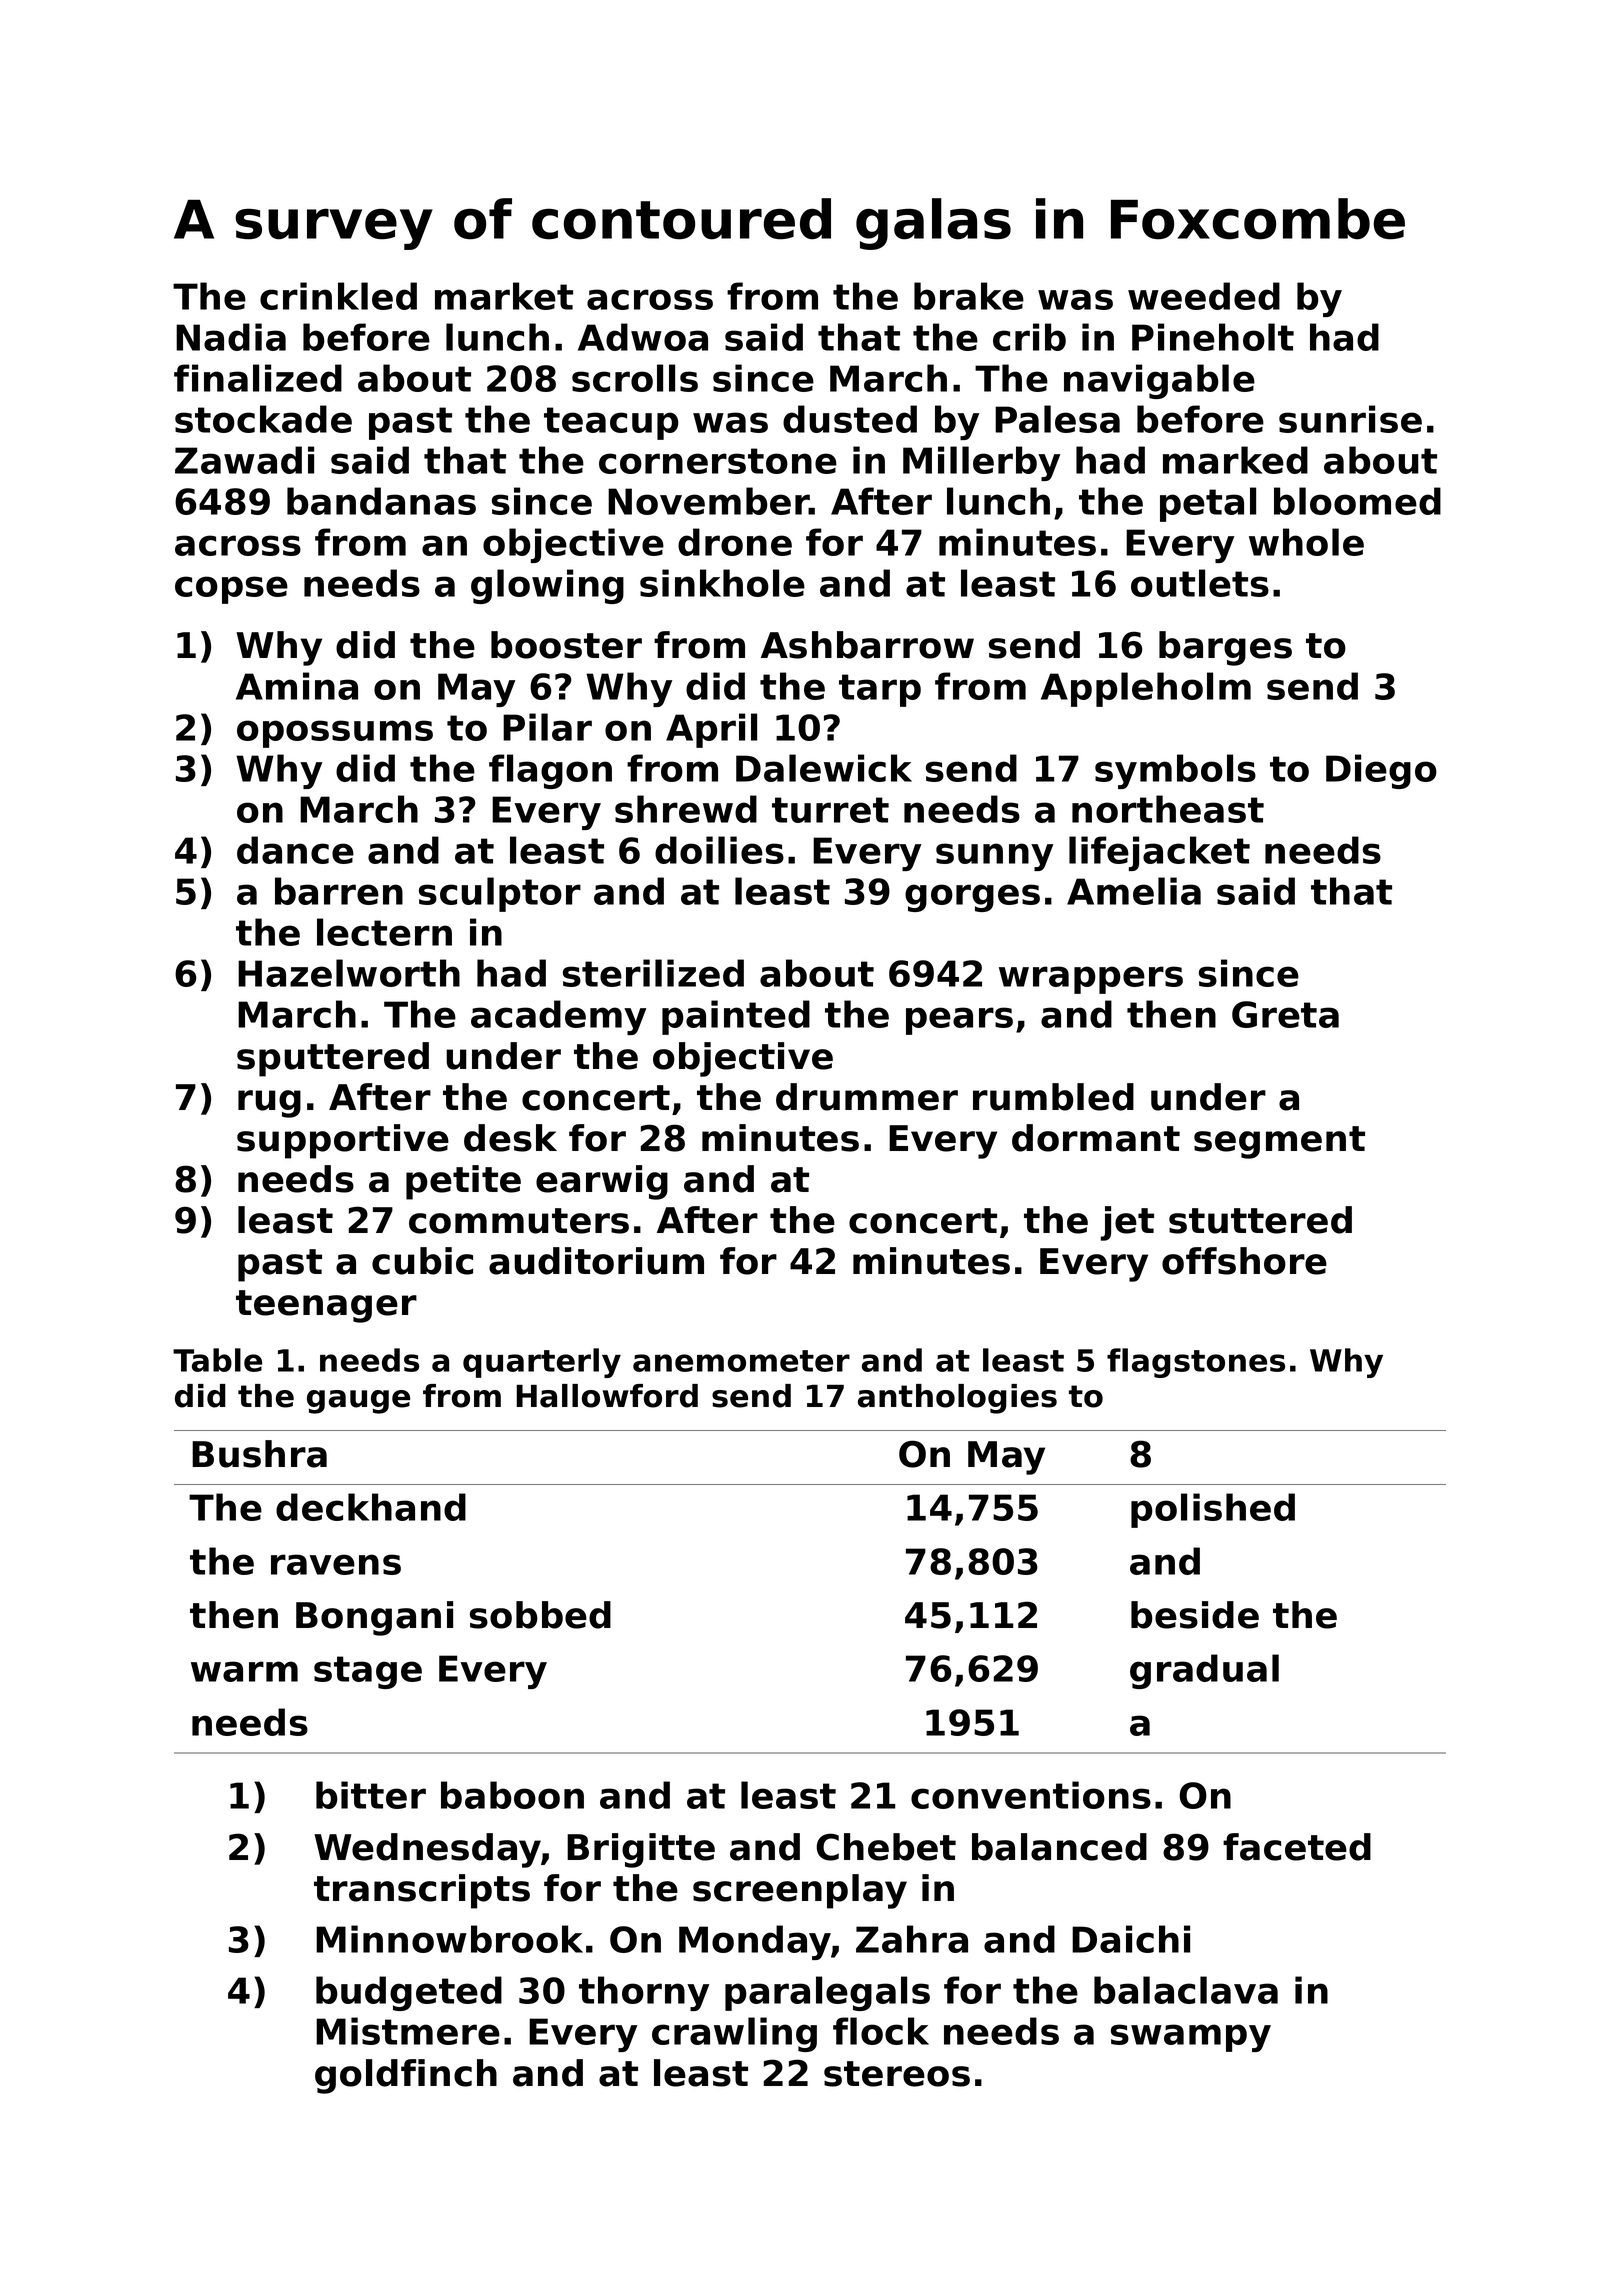 The height and width of the document is (2292, 1620). What do you see at coordinates (258, 378) in the document?
I see `finalized` at bounding box center [258, 378].
